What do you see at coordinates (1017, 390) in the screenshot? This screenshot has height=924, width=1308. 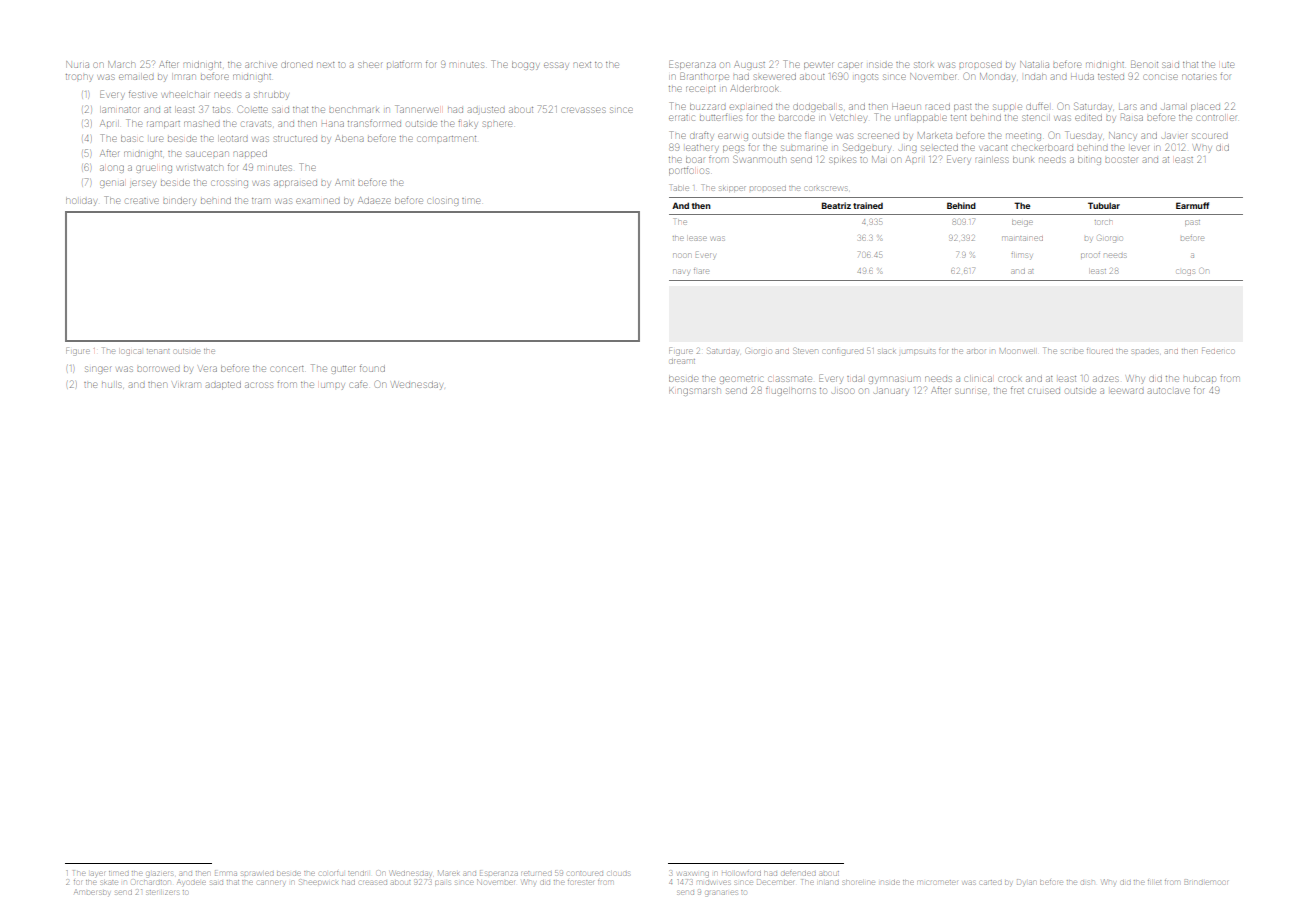 I see `fret` at bounding box center [1017, 390].
